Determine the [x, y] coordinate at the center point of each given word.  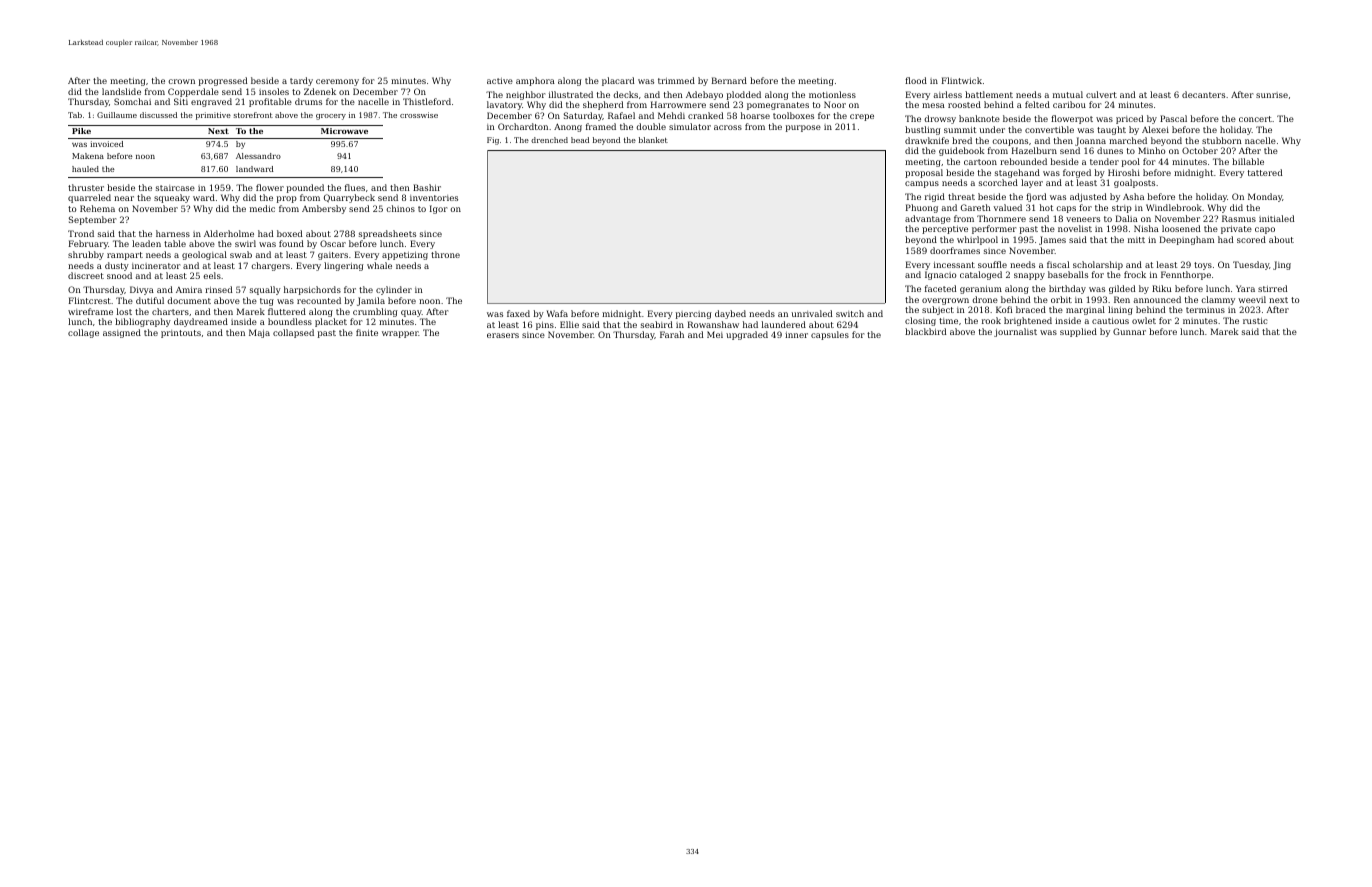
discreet [86, 275]
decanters [1203, 94]
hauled [85, 169]
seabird [657, 324]
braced [1031, 309]
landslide [121, 91]
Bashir [427, 187]
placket [331, 322]
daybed [730, 314]
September [92, 220]
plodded [744, 95]
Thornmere [1001, 218]
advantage [928, 219]
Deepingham [1187, 240]
